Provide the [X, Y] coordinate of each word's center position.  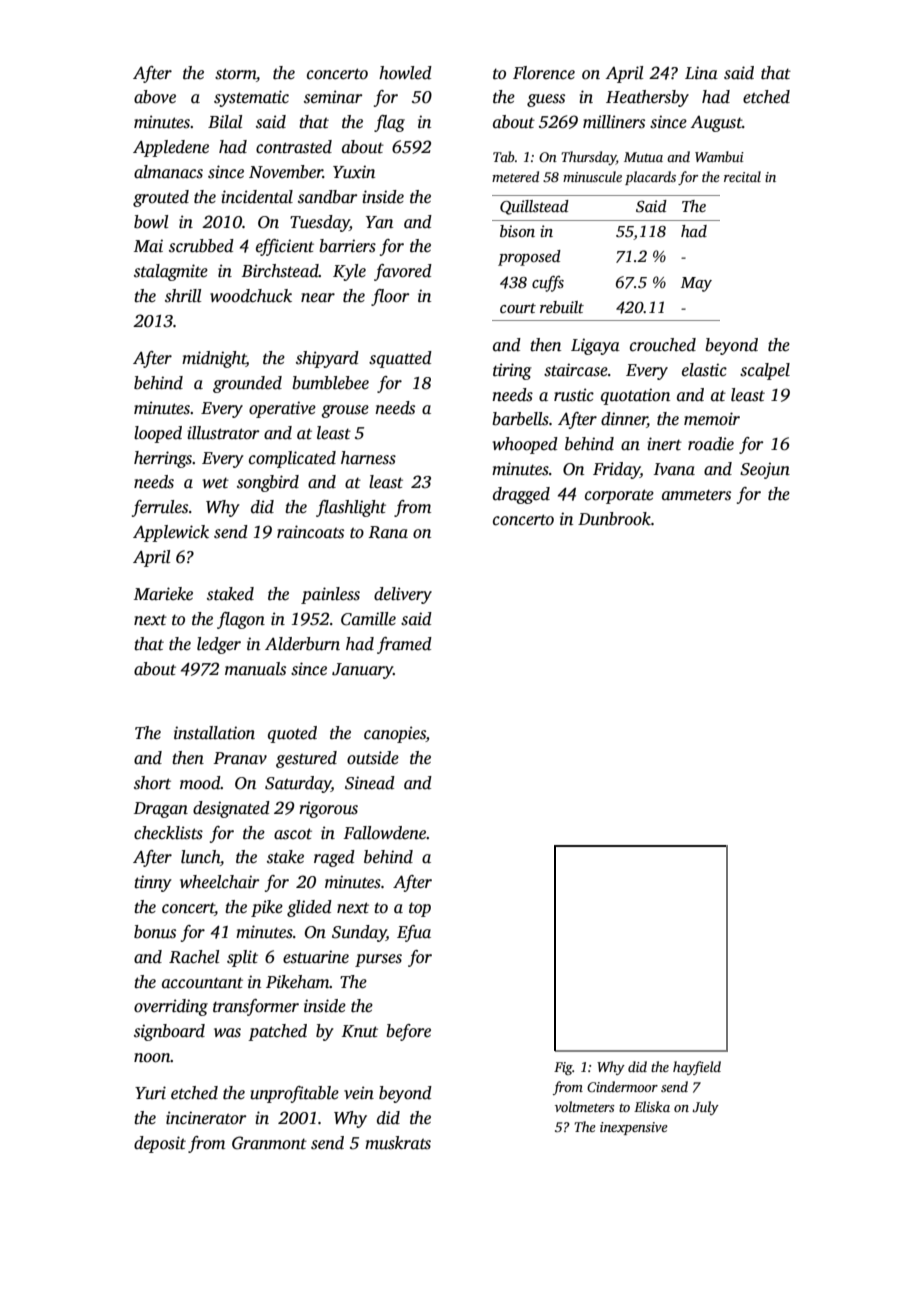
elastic [704, 370]
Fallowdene [385, 833]
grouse [345, 411]
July [705, 1108]
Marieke [163, 593]
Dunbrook [614, 519]
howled [405, 73]
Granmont [269, 1143]
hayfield [697, 1068]
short [152, 783]
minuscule [592, 176]
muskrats [398, 1143]
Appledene [171, 148]
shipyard [327, 359]
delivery [403, 595]
